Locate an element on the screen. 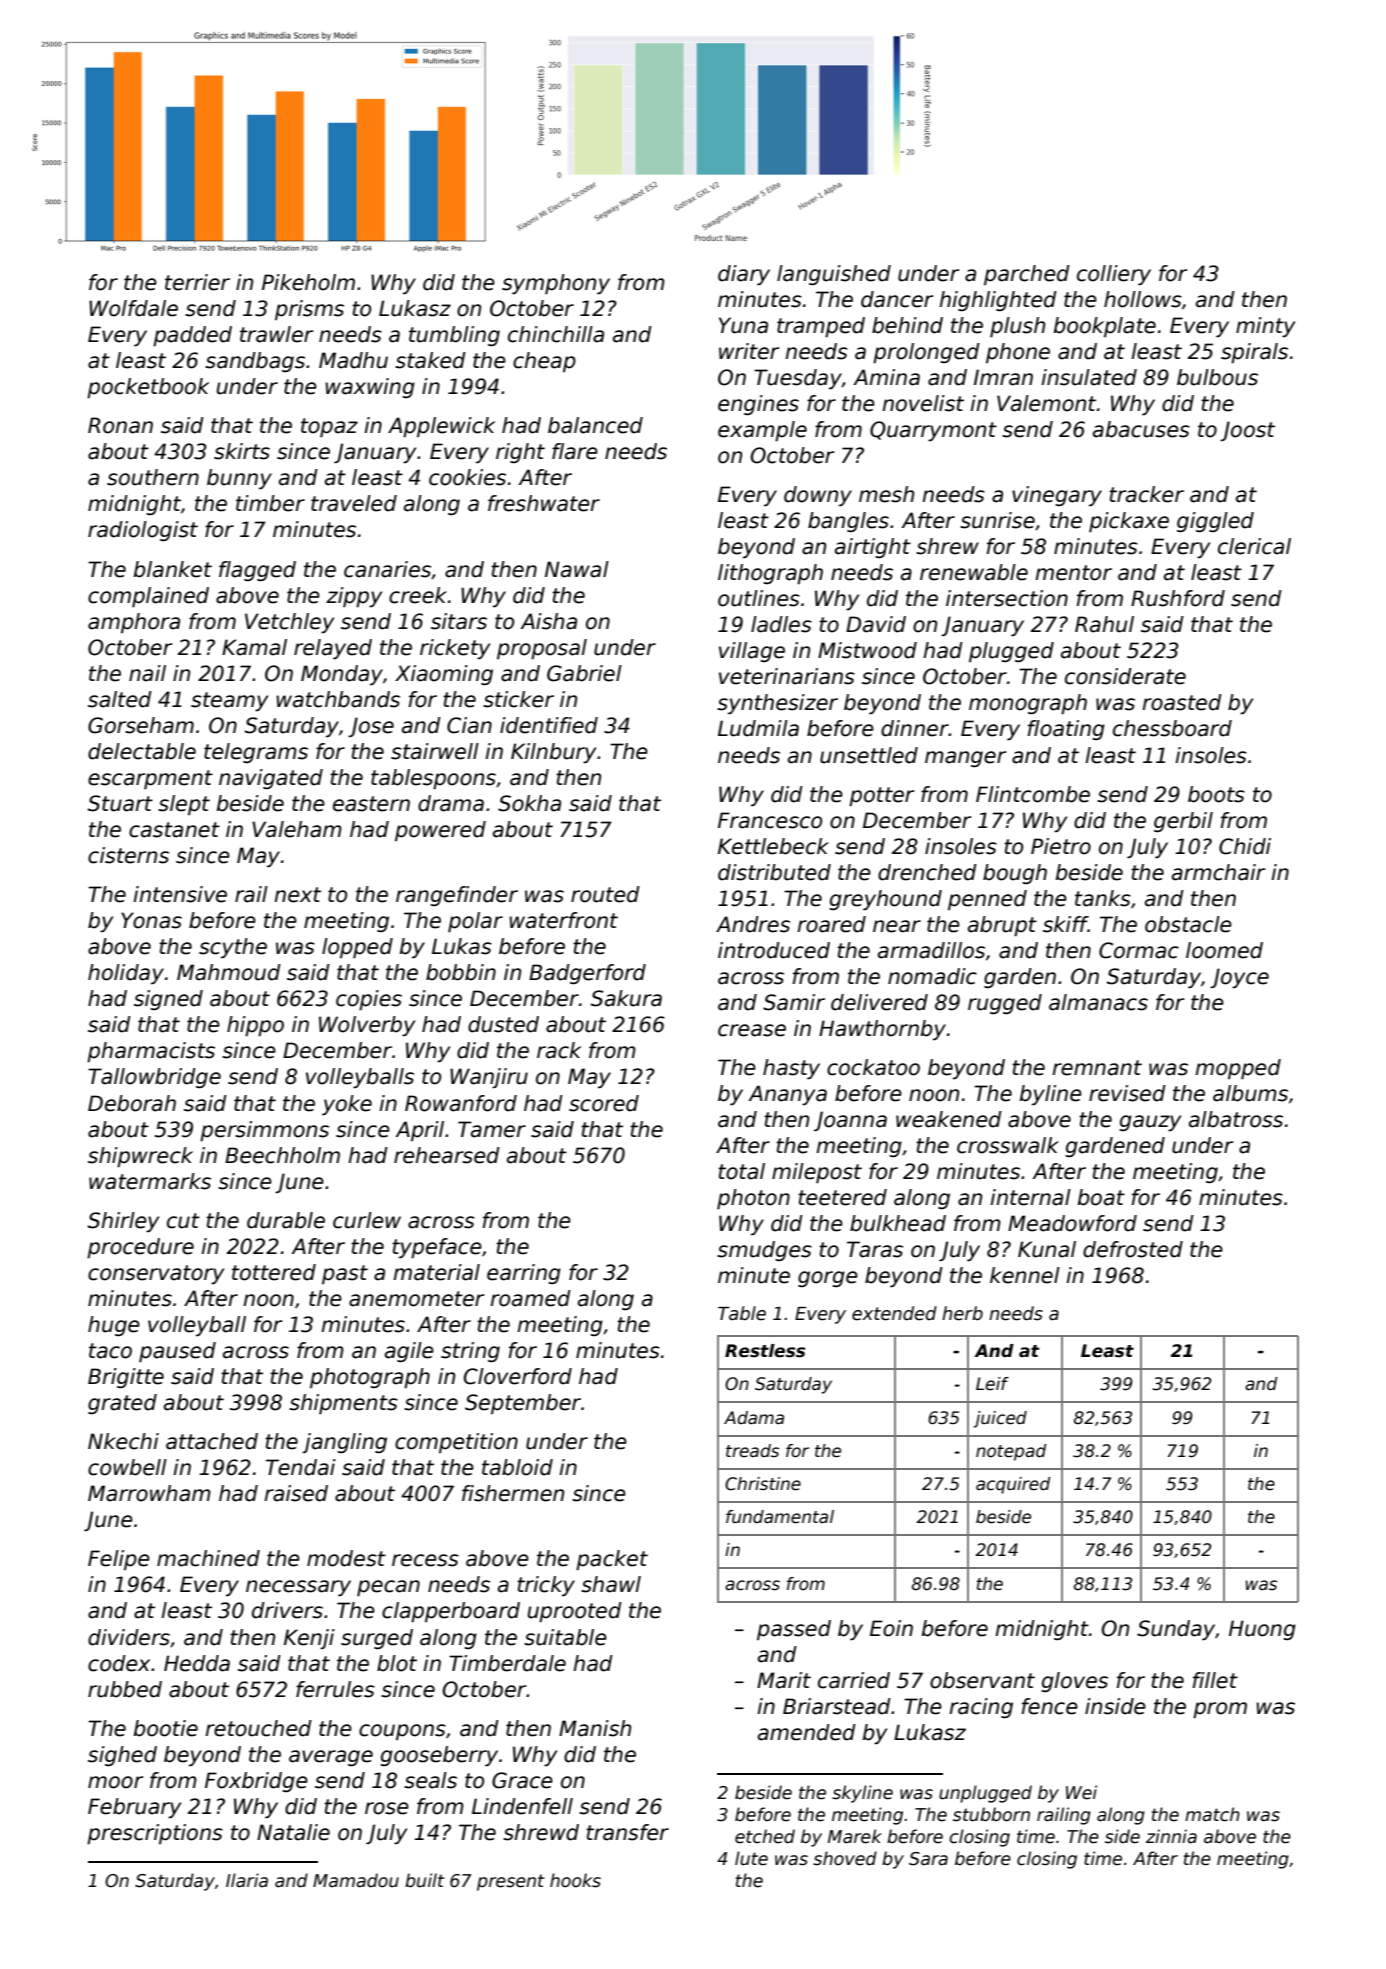  Rushford is located at coordinates (1178, 598).
